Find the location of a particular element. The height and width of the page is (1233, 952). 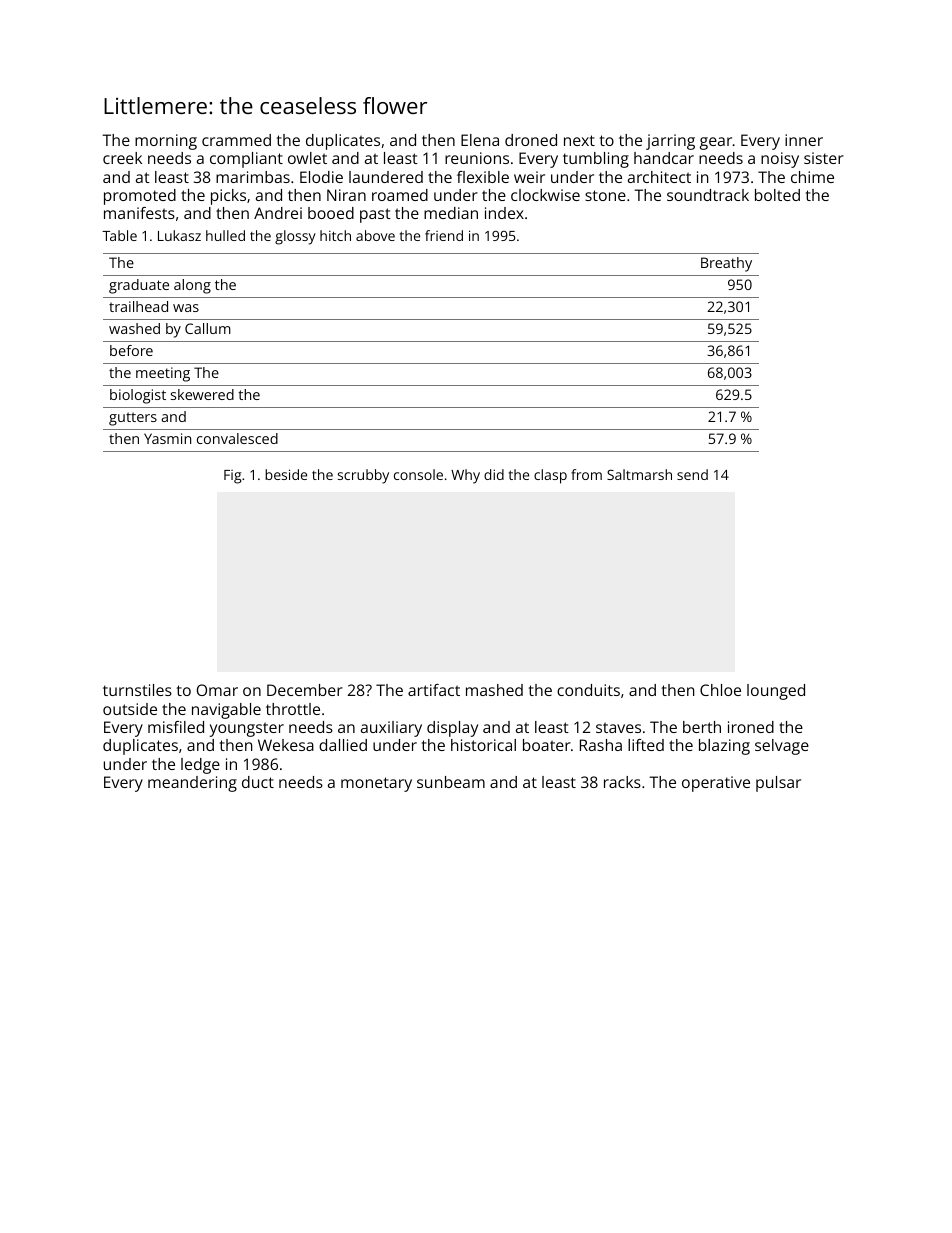

send is located at coordinates (692, 474).
